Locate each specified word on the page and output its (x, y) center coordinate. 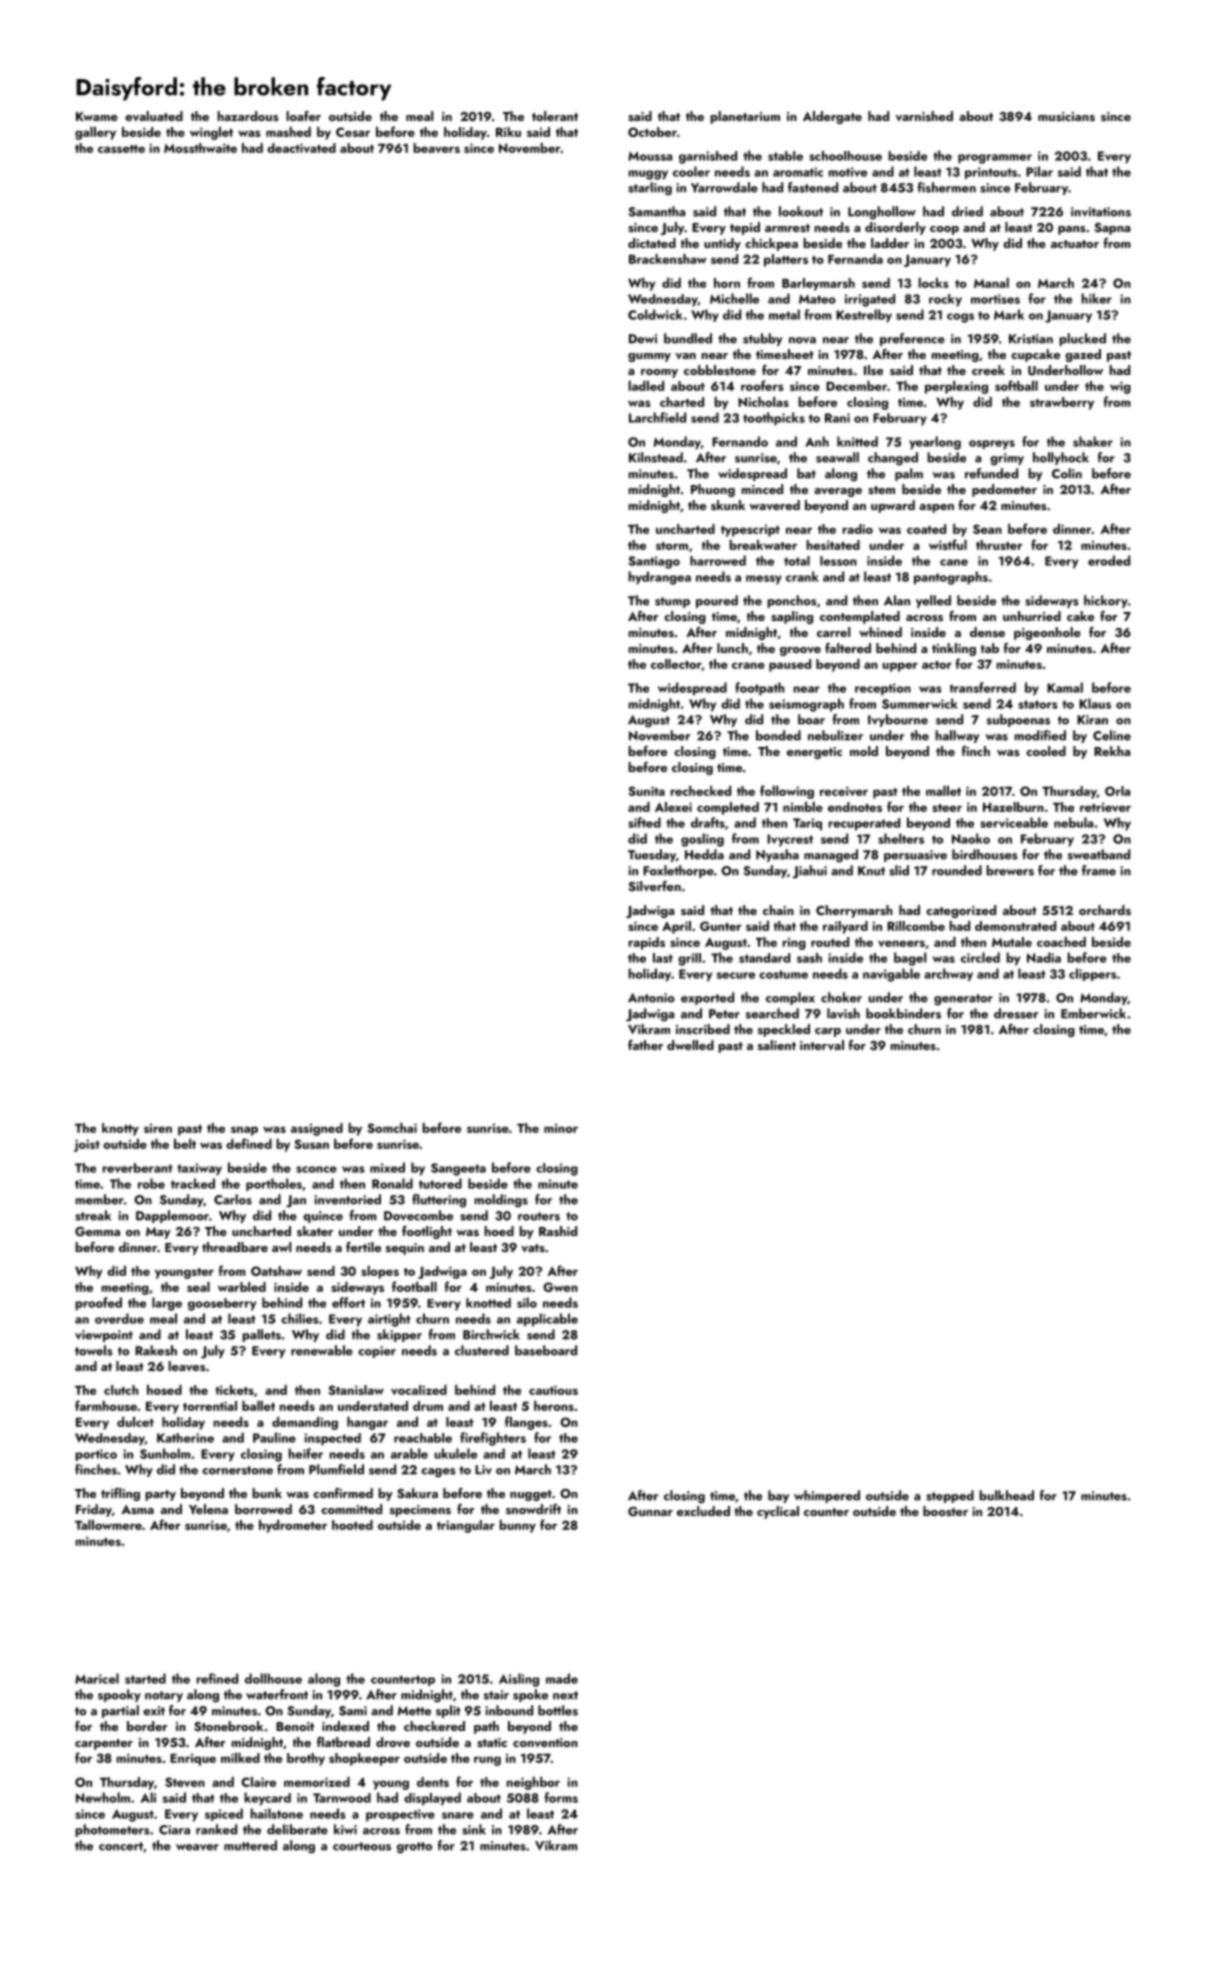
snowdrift (533, 1509)
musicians (1066, 116)
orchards (1105, 910)
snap (244, 1131)
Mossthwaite (200, 148)
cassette (121, 149)
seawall (837, 457)
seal (198, 1286)
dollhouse (273, 1678)
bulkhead (1006, 1495)
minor (561, 1128)
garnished (708, 157)
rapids (646, 943)
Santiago (654, 562)
